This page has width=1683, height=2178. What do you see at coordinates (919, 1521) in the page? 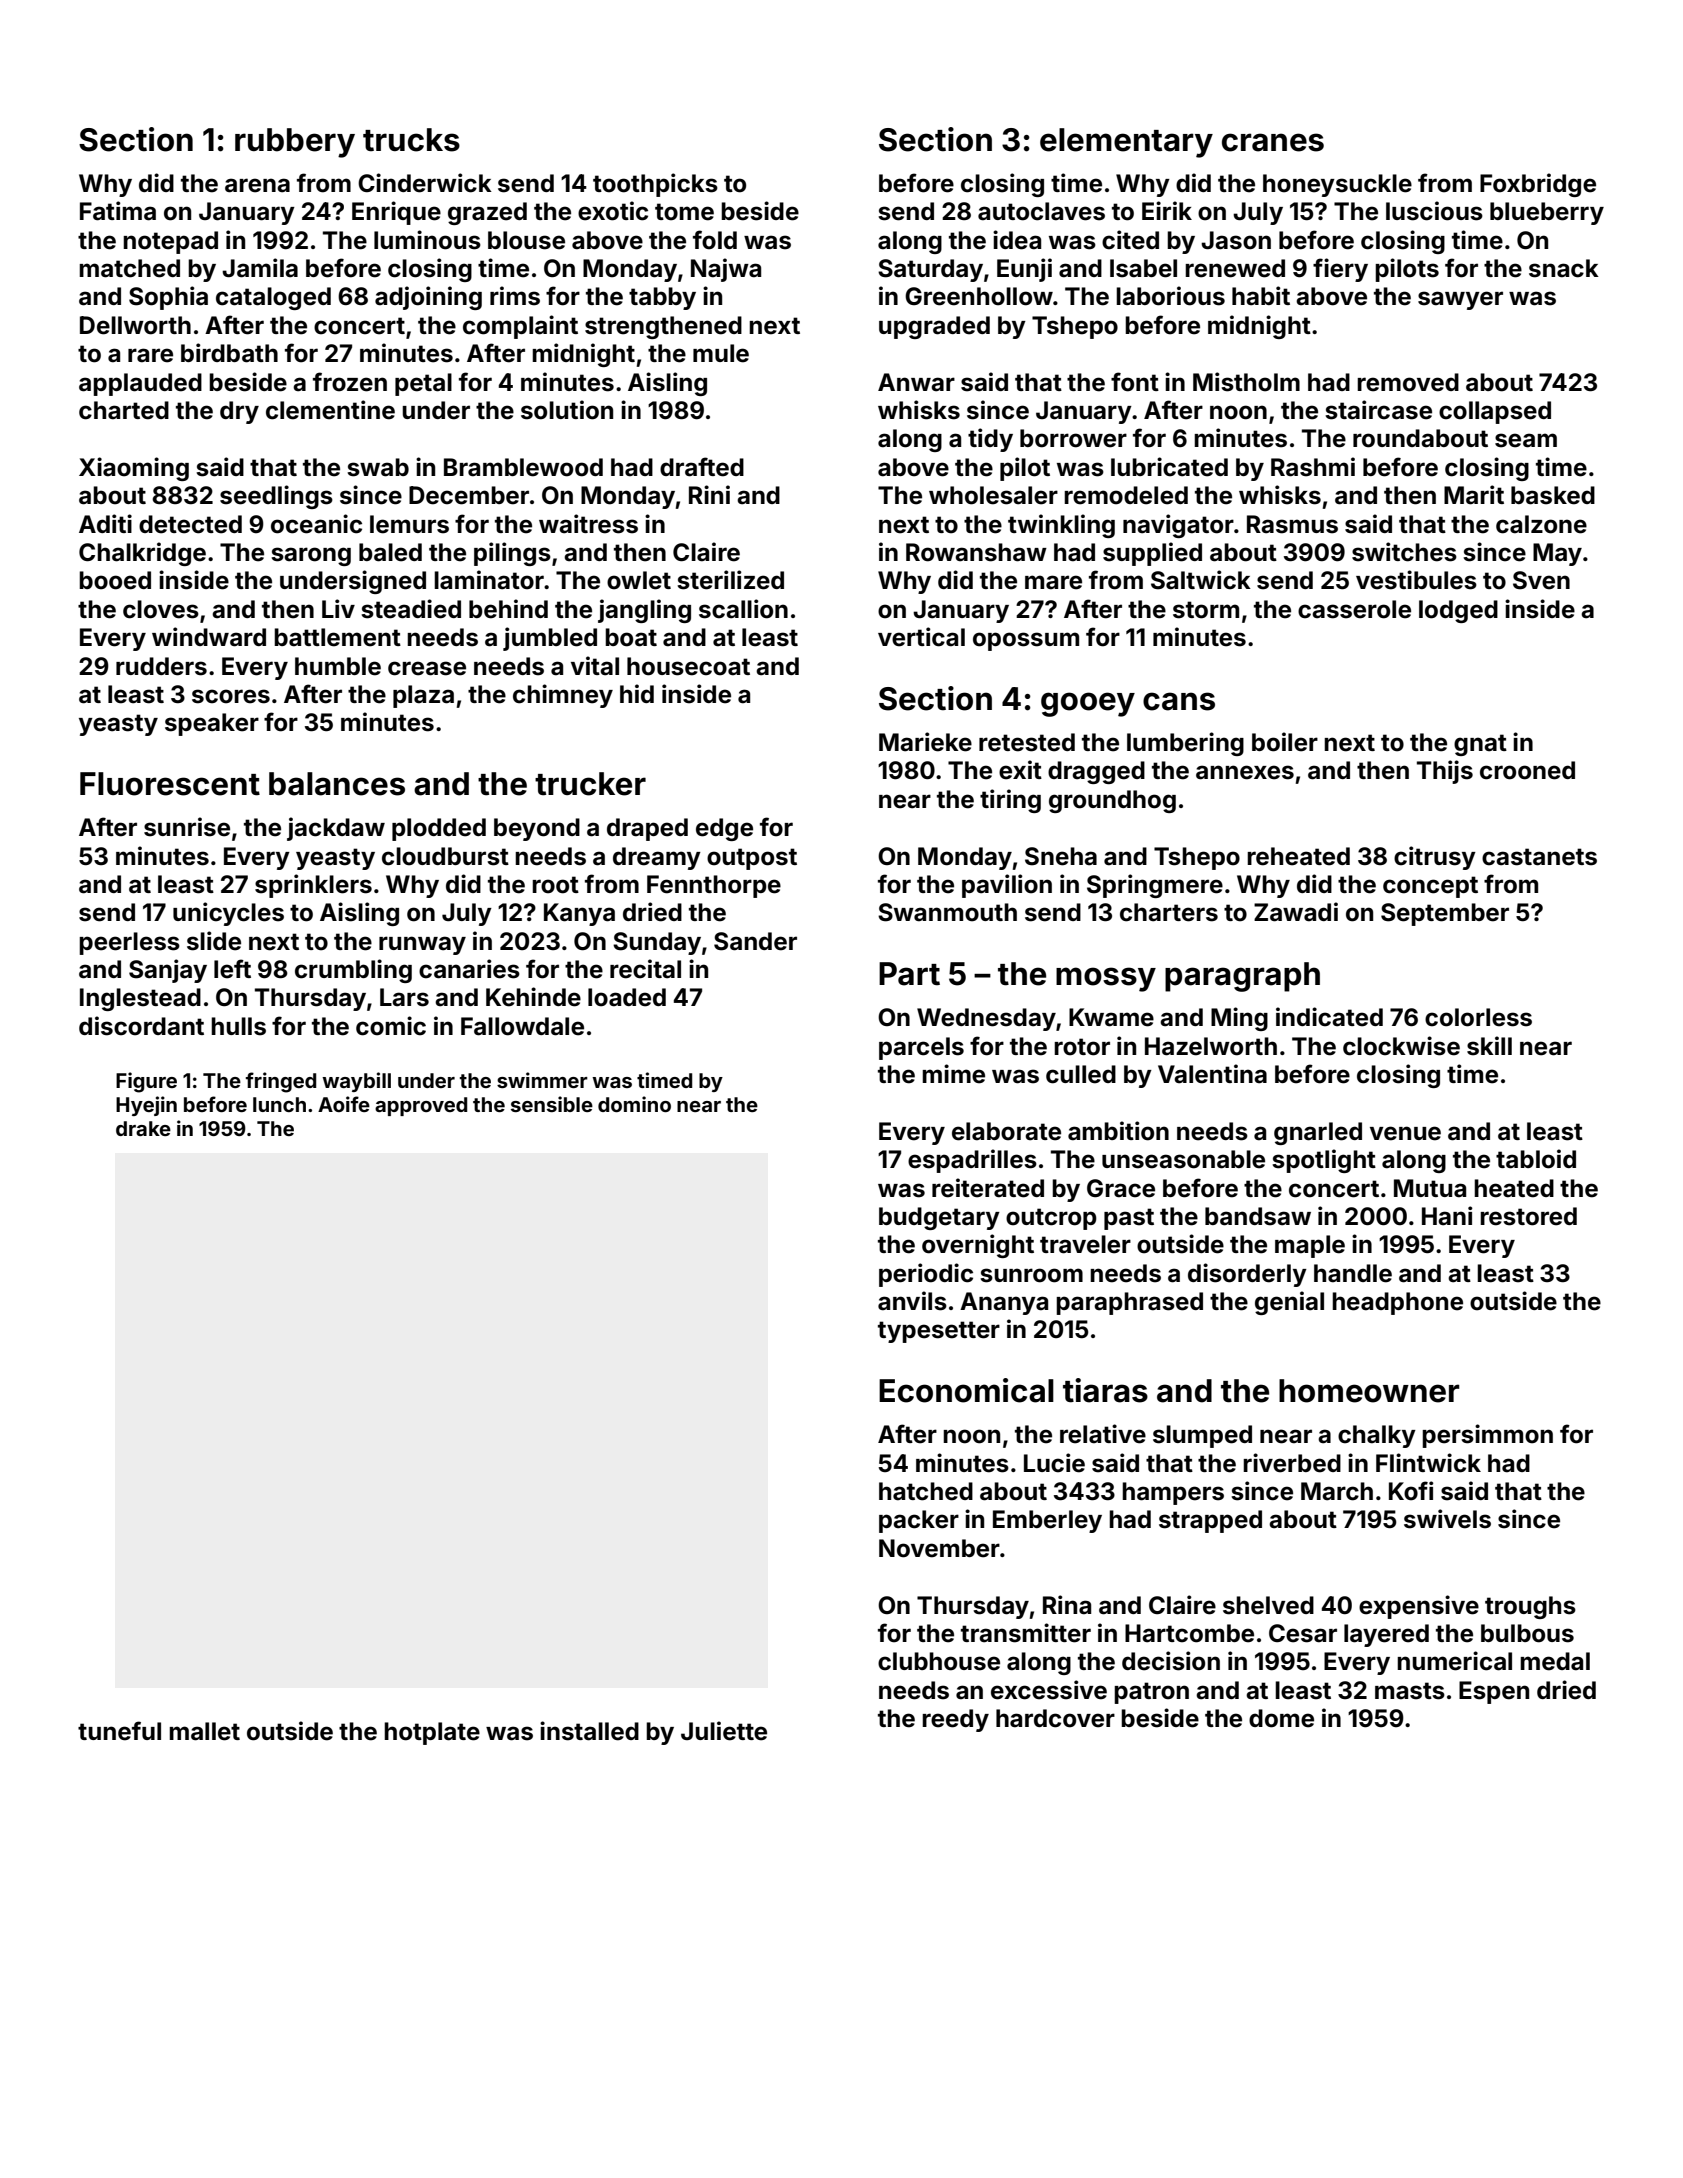
I see `packer` at bounding box center [919, 1521].
